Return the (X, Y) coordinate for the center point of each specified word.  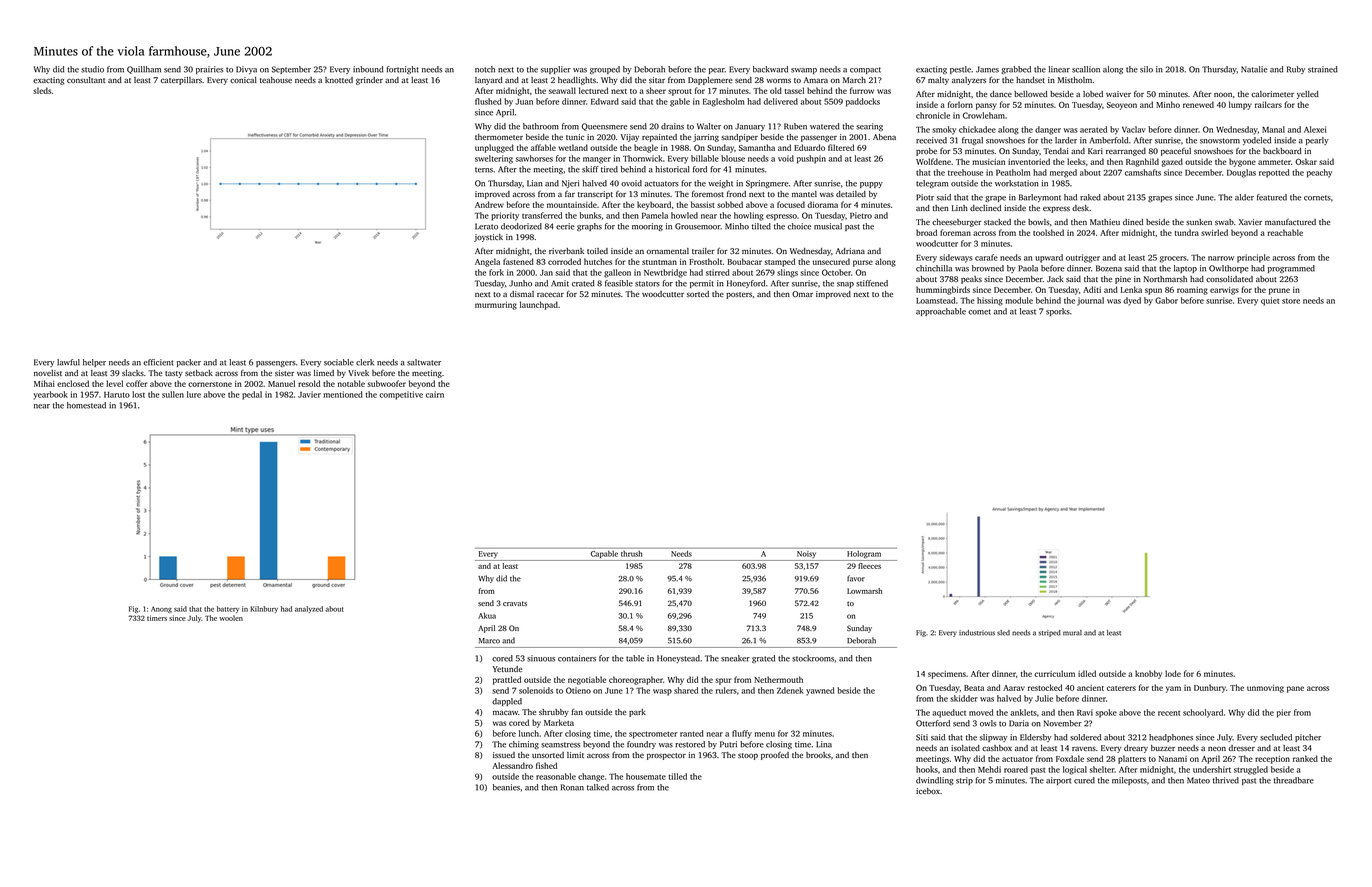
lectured (593, 90)
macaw (505, 712)
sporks (1058, 312)
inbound (368, 69)
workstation (1017, 183)
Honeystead (678, 659)
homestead (86, 405)
